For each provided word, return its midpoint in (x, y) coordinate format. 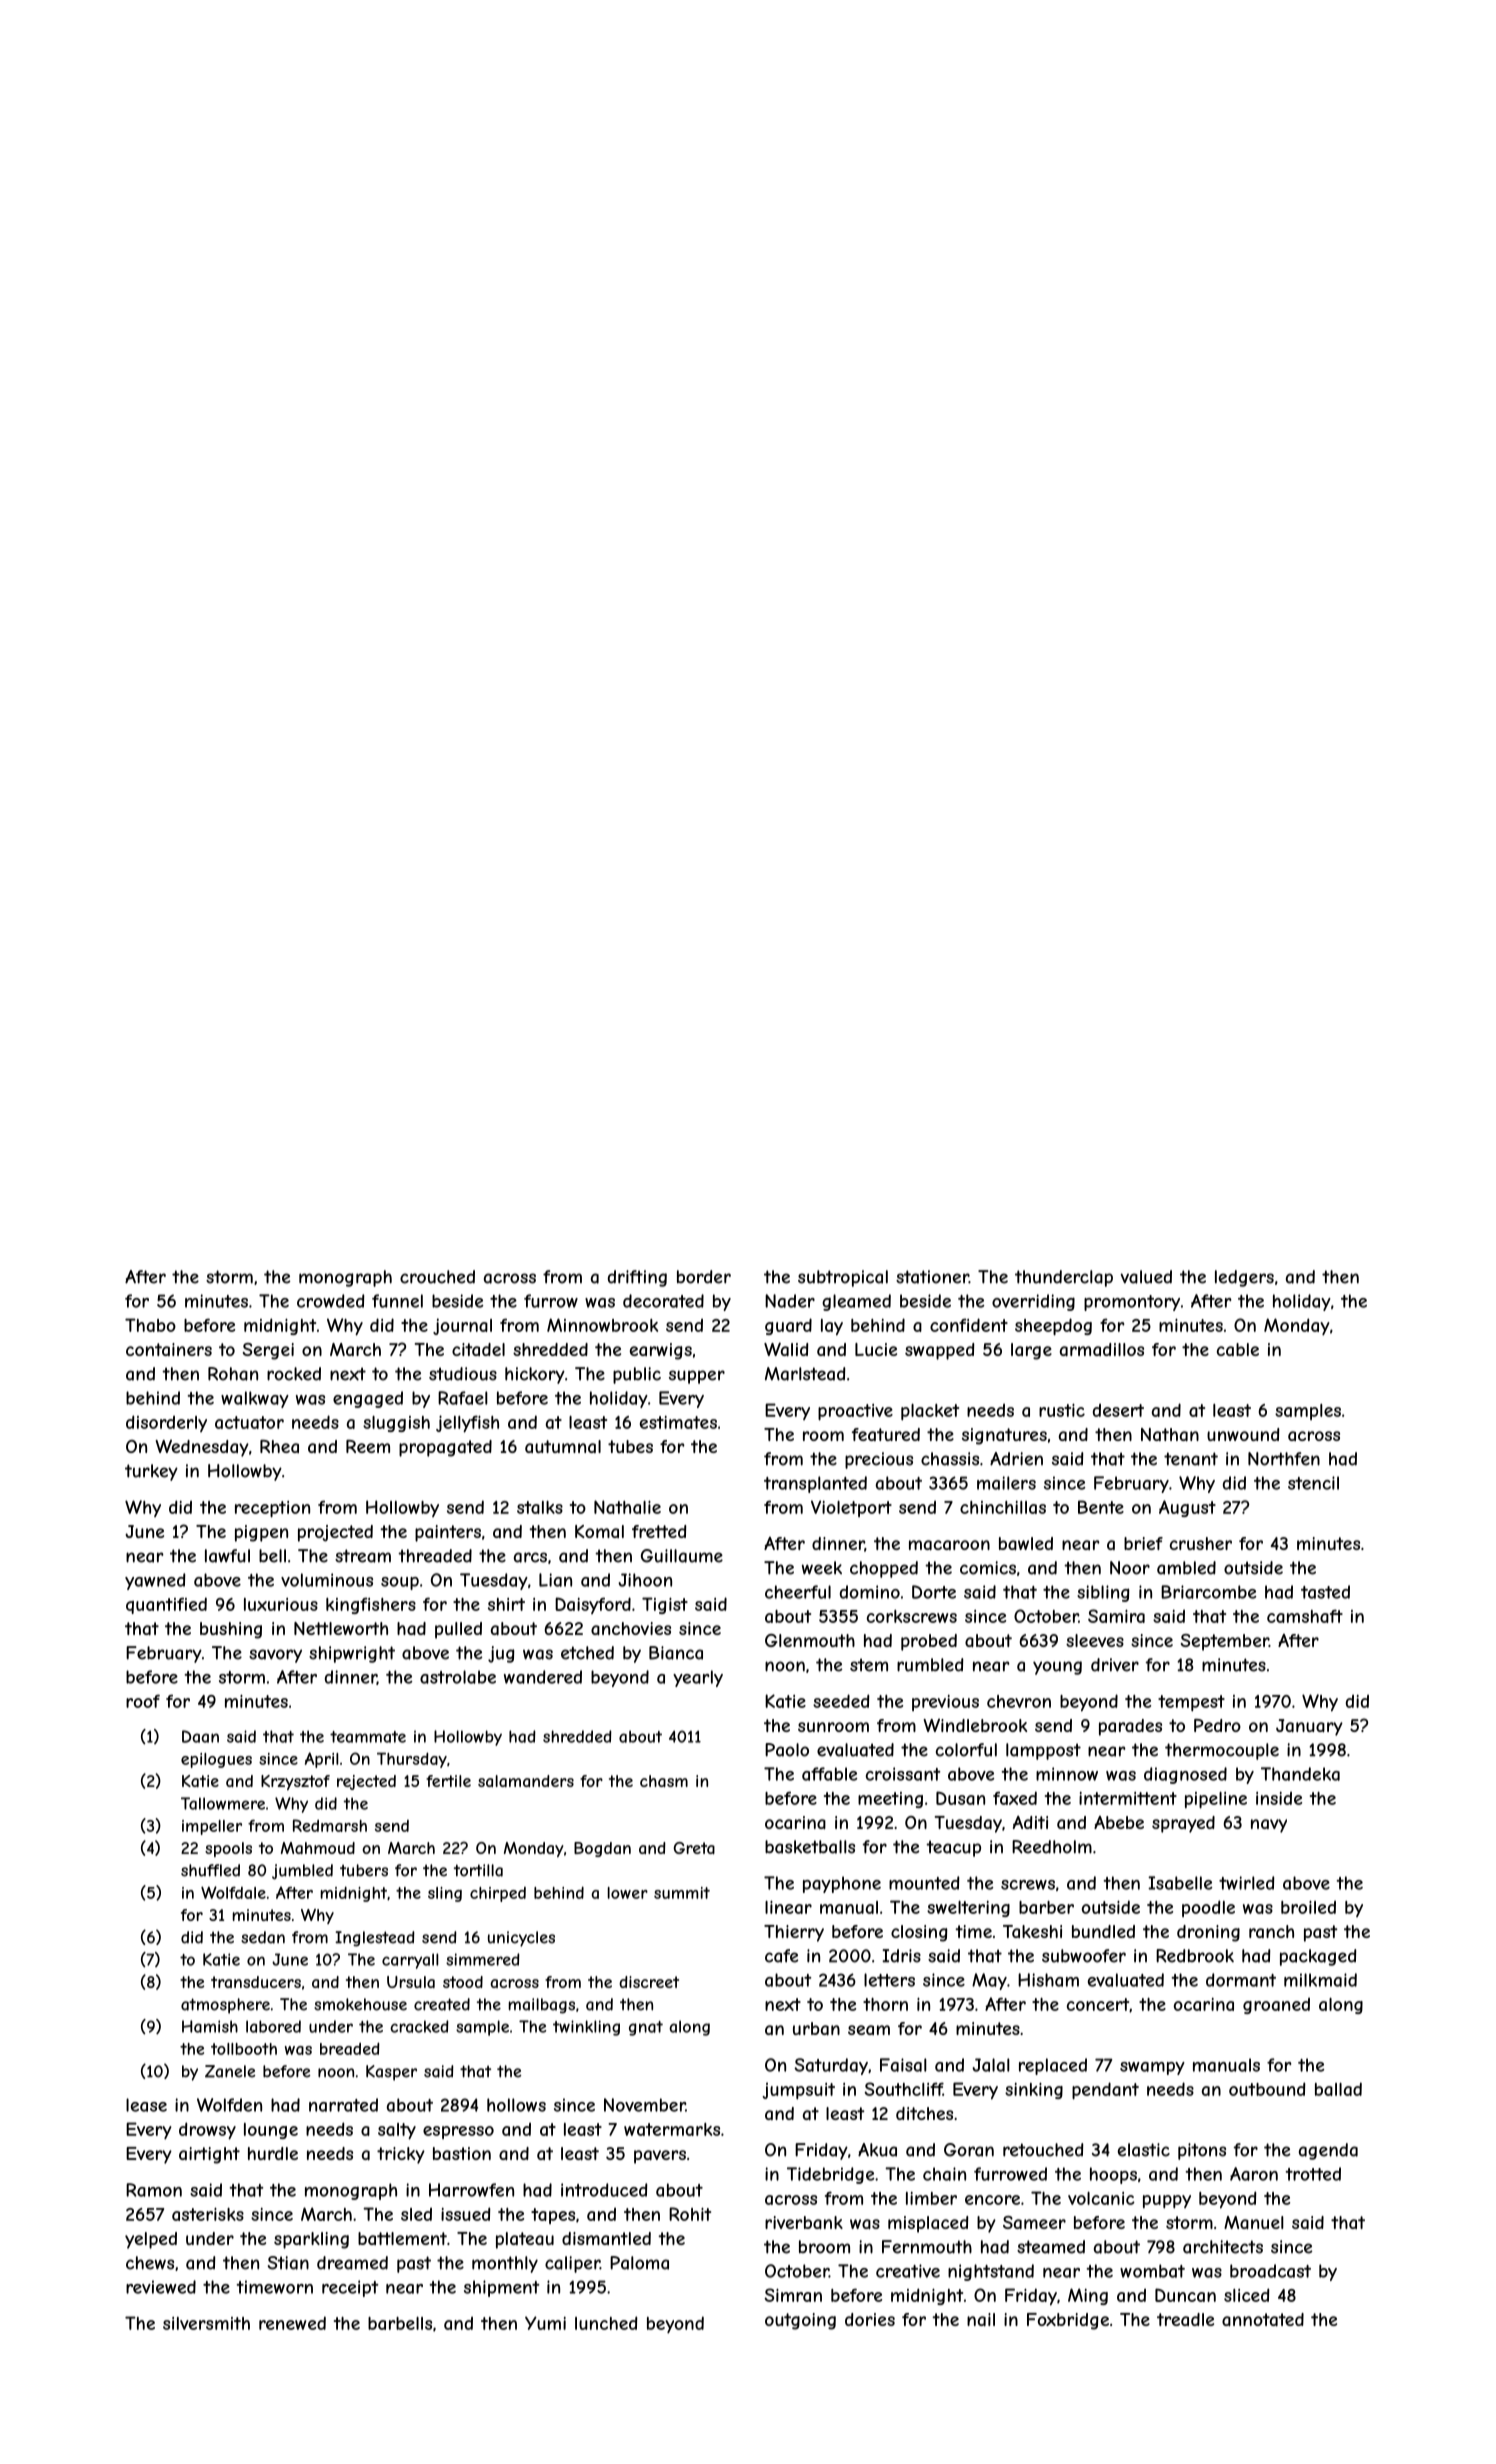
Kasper (391, 2073)
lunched (606, 2323)
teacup (953, 1848)
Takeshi (1032, 1931)
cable (1238, 1349)
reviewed (161, 2287)
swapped (939, 1351)
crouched (437, 1277)
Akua (877, 2150)
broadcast (1270, 2271)
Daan (200, 1736)
